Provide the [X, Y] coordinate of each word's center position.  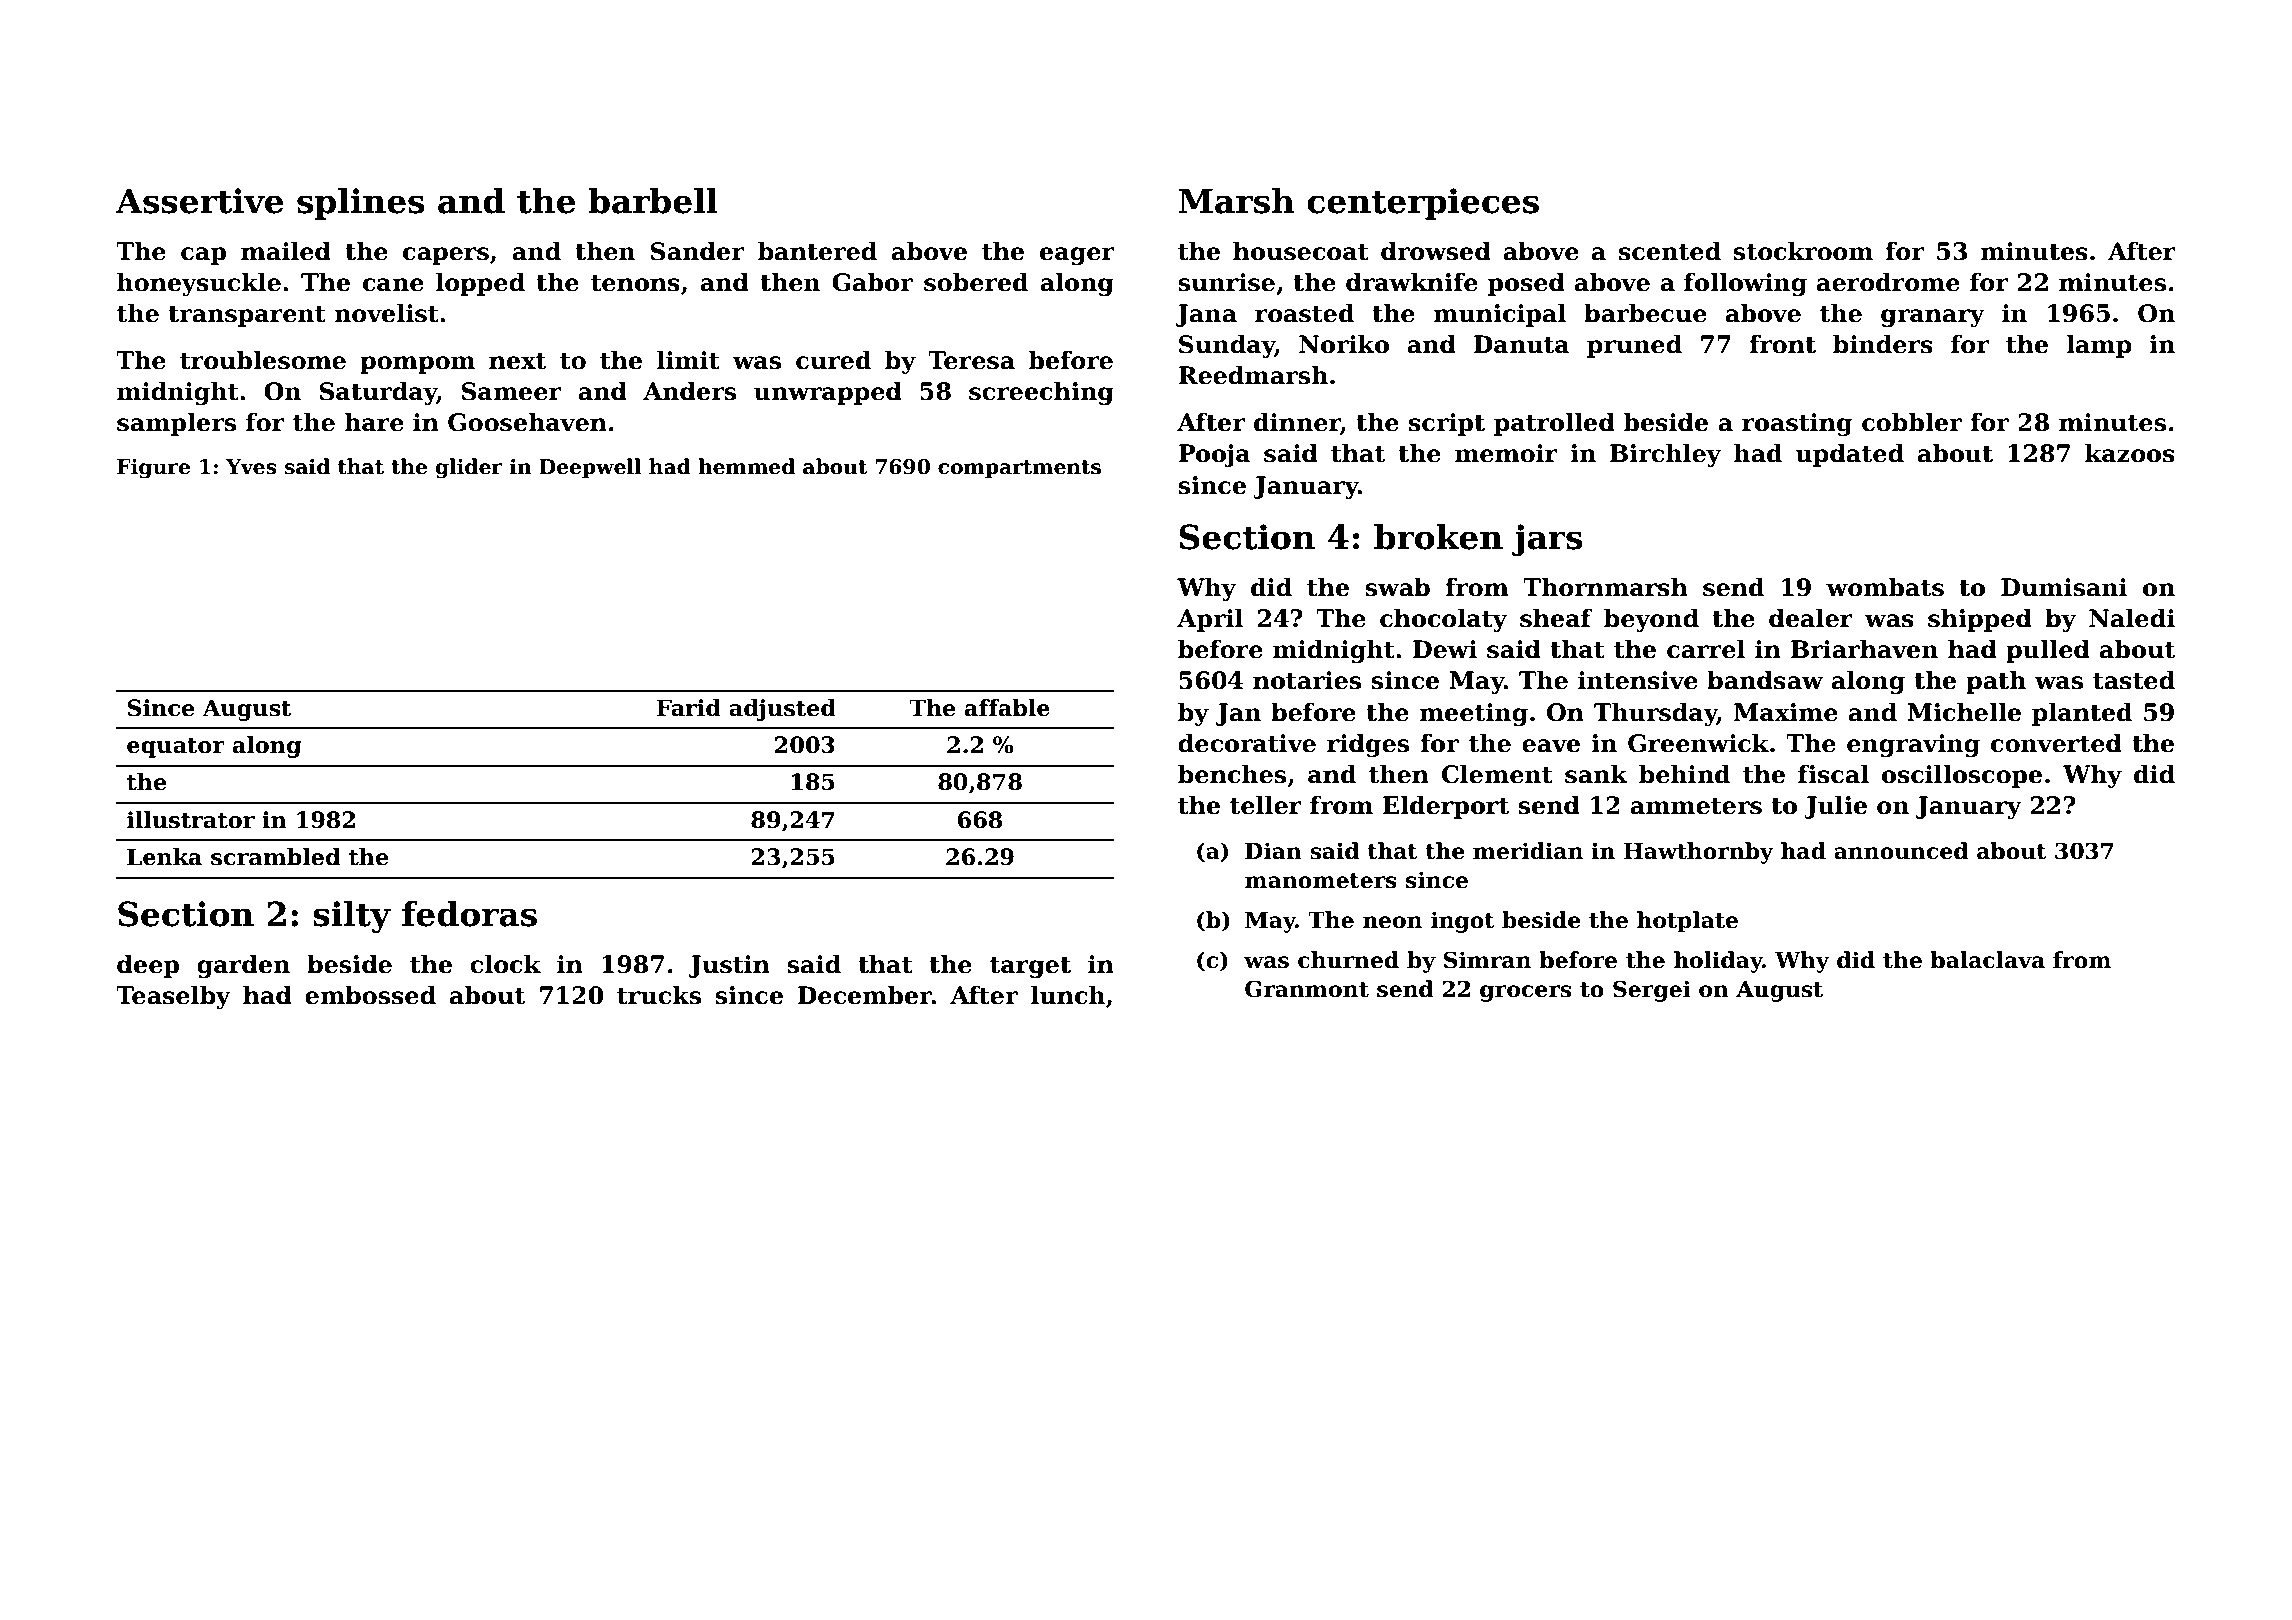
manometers [1321, 881]
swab [1397, 587]
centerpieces [1423, 204]
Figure [153, 469]
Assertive [199, 201]
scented [1670, 251]
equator [176, 748]
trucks [659, 995]
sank [1596, 774]
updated [1850, 455]
